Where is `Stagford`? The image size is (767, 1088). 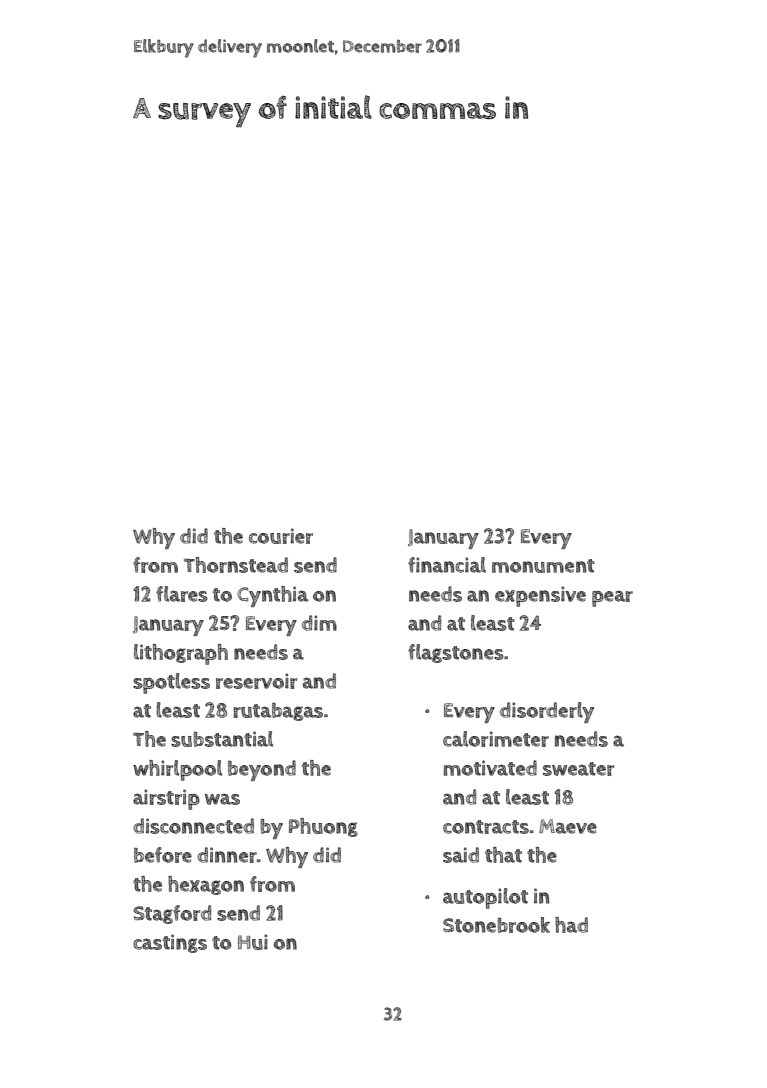
Stagford is located at coordinates (172, 914).
